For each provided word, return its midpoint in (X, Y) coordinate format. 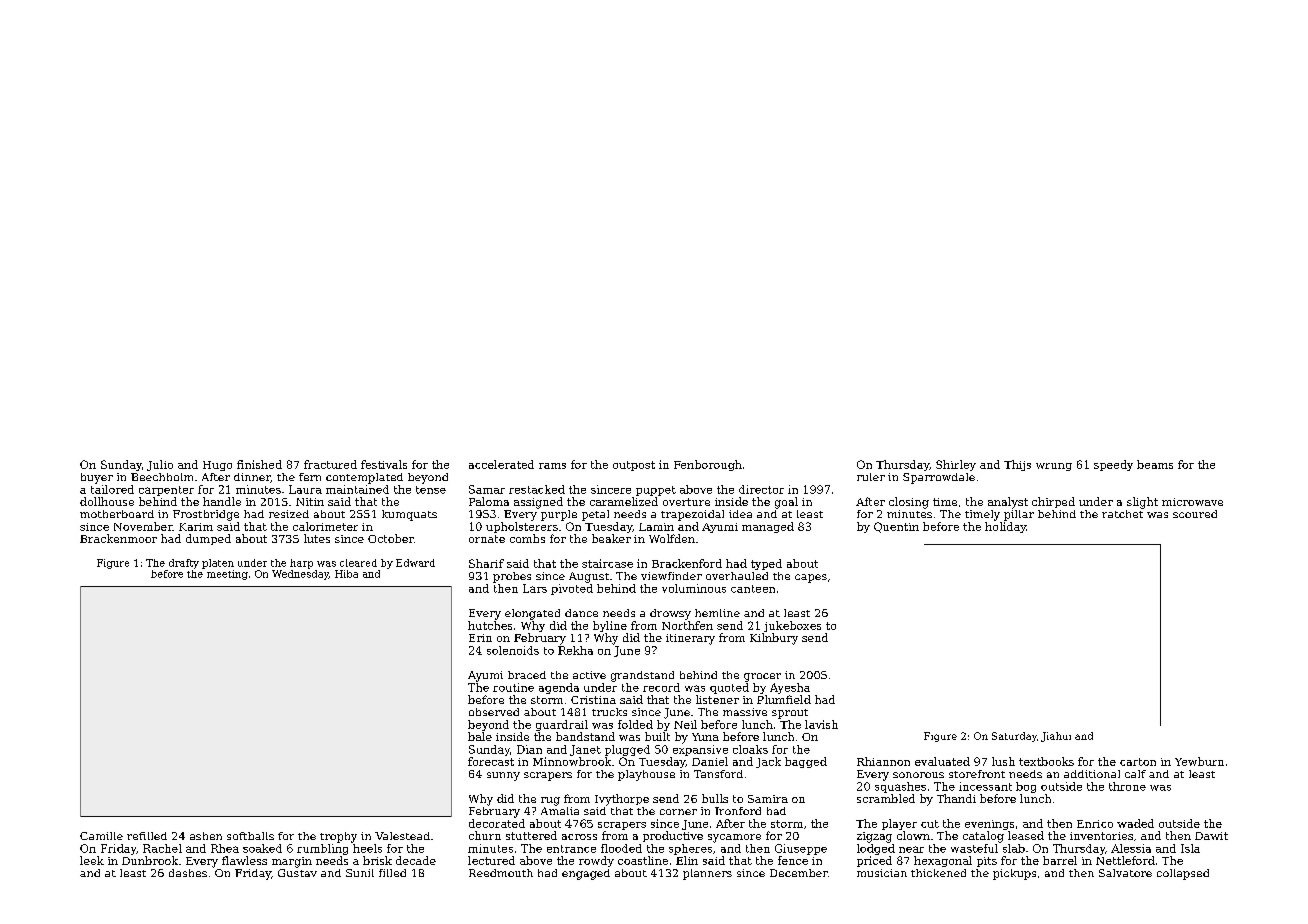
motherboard (117, 514)
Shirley (956, 465)
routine (513, 687)
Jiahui (1056, 737)
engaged (586, 874)
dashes (188, 873)
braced (527, 675)
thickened (938, 873)
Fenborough (708, 465)
